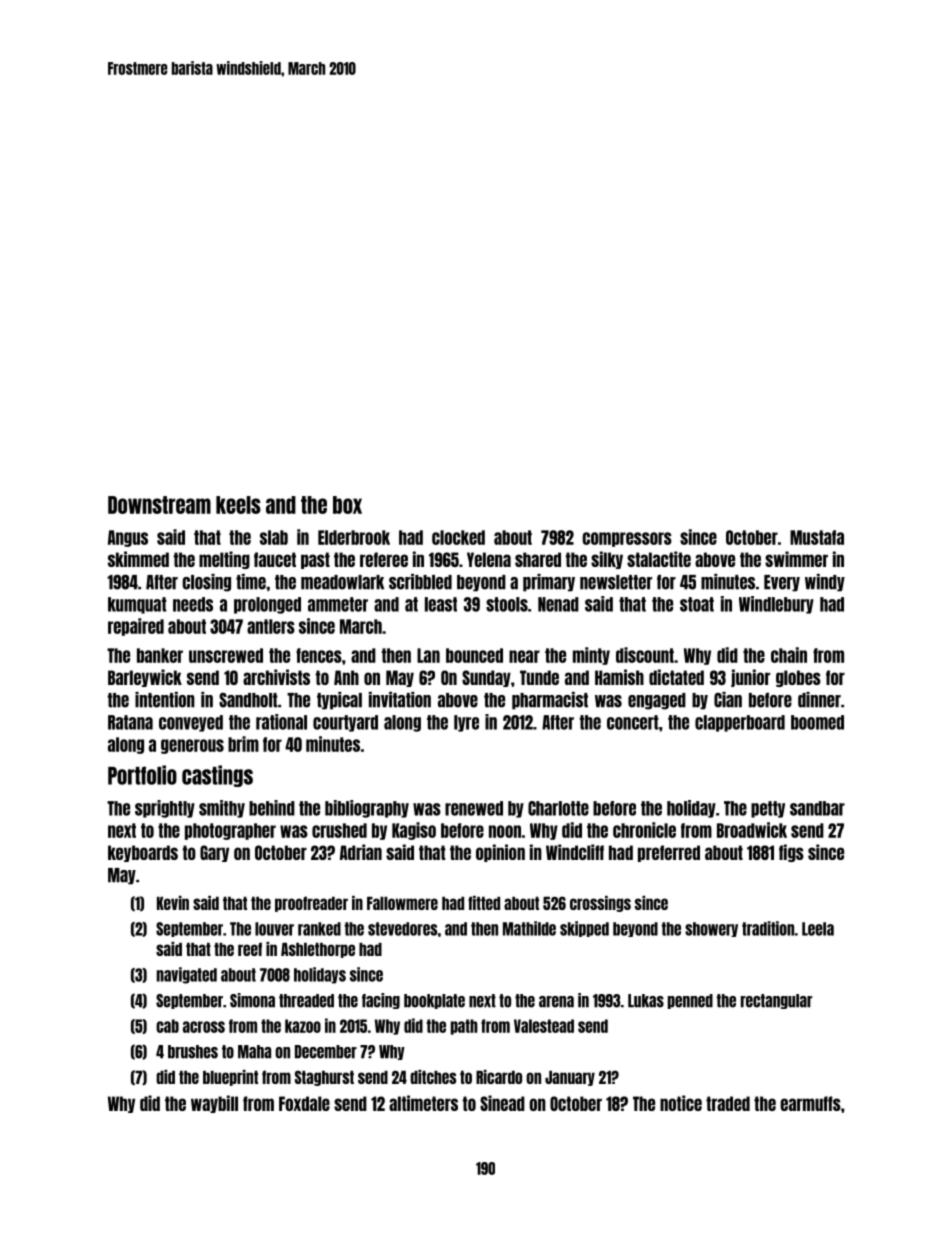 This screenshot has width=952, height=1233. Describe the element at coordinates (817, 537) in the screenshot. I see `Mustafa` at that location.
